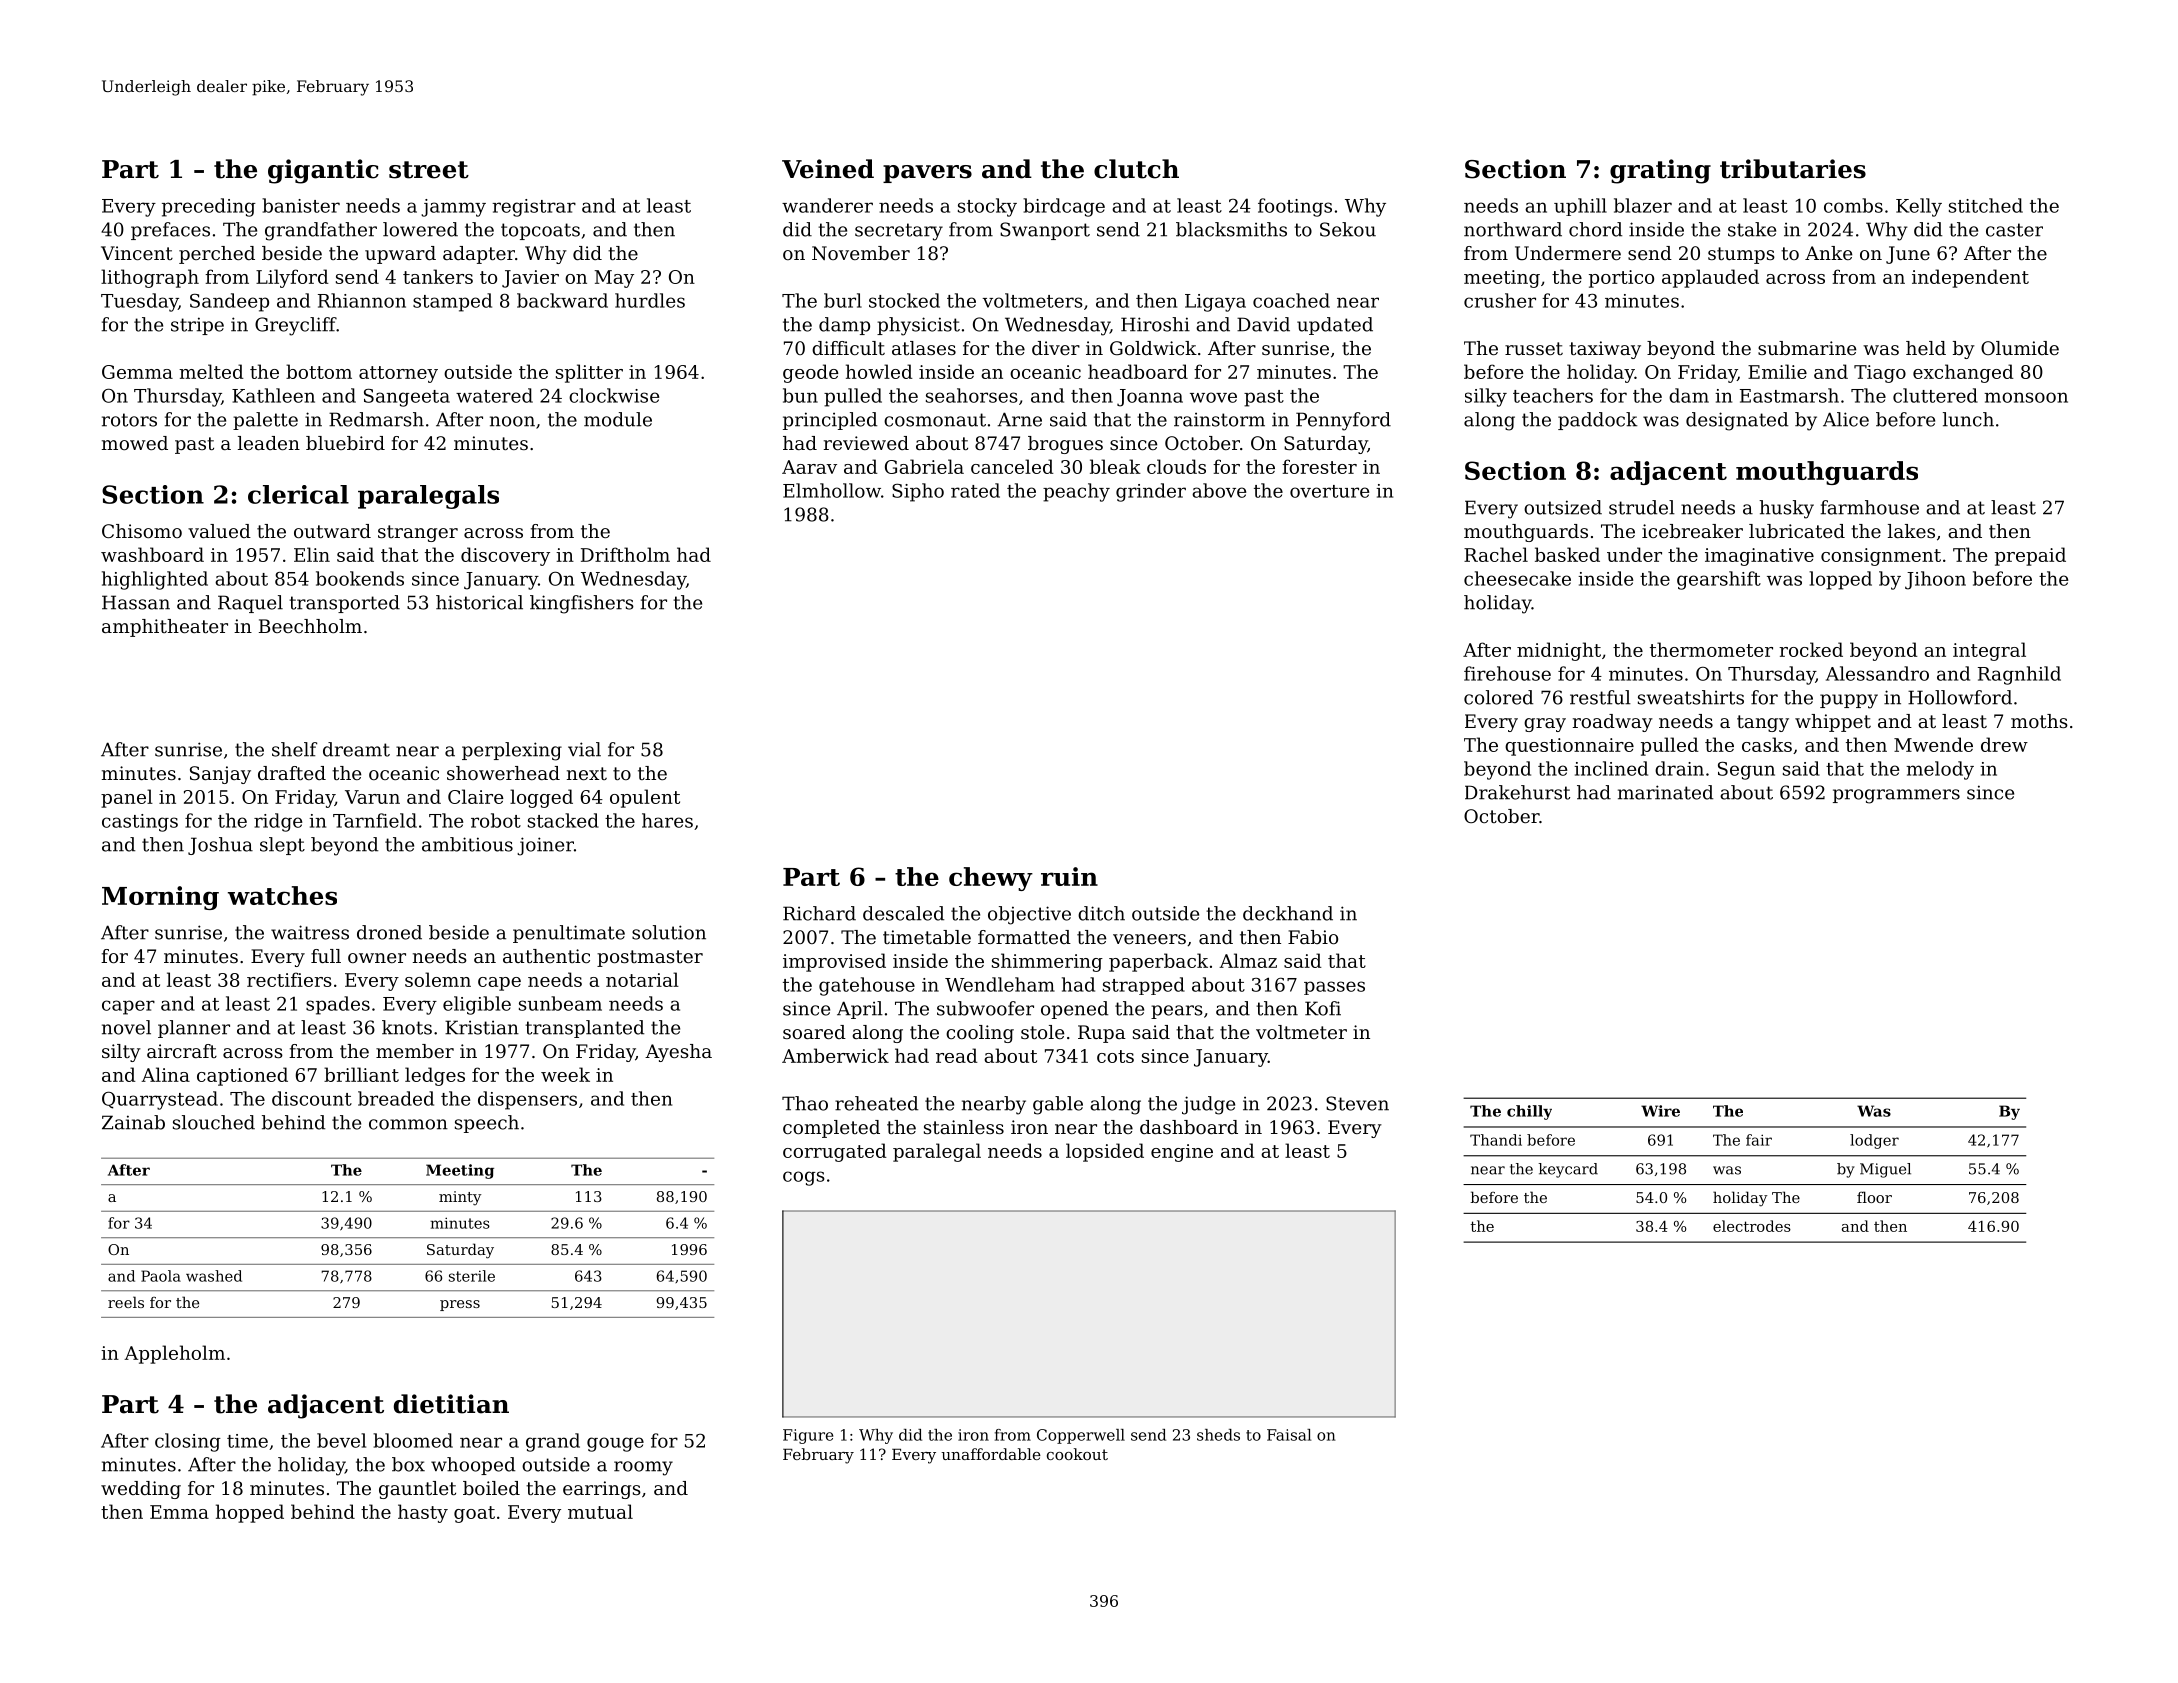 This screenshot has width=2178, height=1683. I want to click on clutch, so click(1136, 169).
